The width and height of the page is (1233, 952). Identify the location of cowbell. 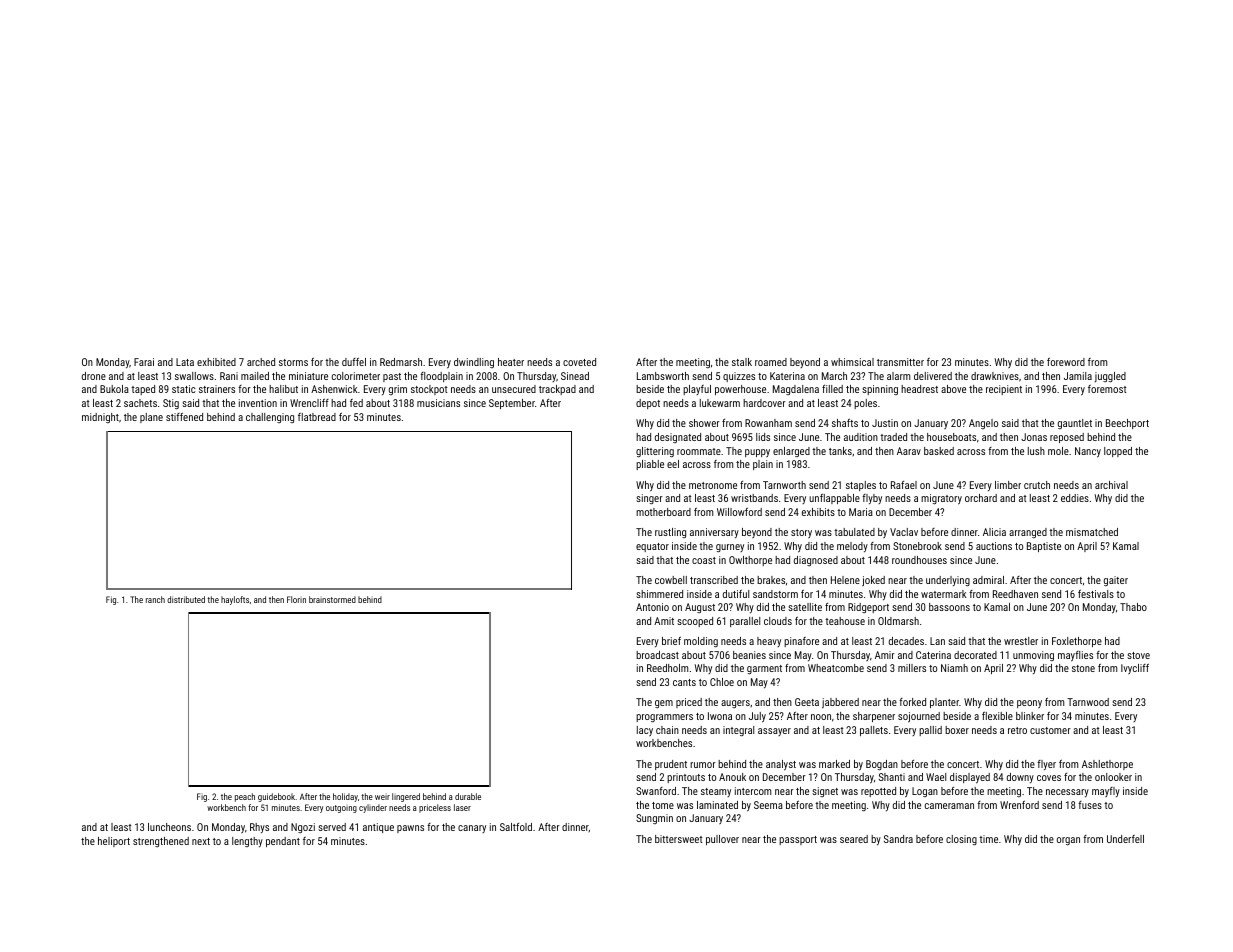
(671, 580).
